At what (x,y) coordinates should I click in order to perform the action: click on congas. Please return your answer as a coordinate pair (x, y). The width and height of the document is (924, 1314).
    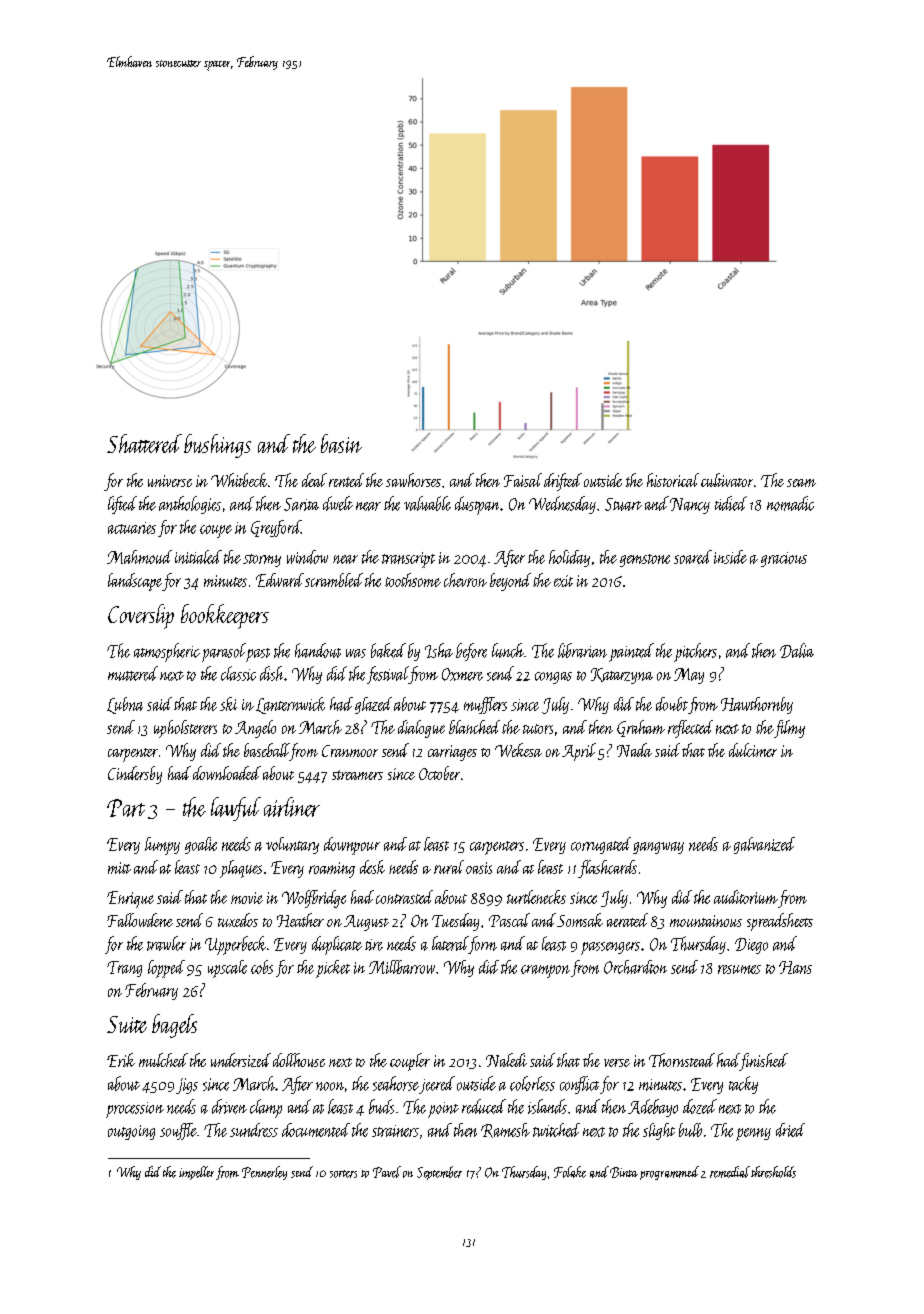
    Looking at the image, I should click on (553, 678).
